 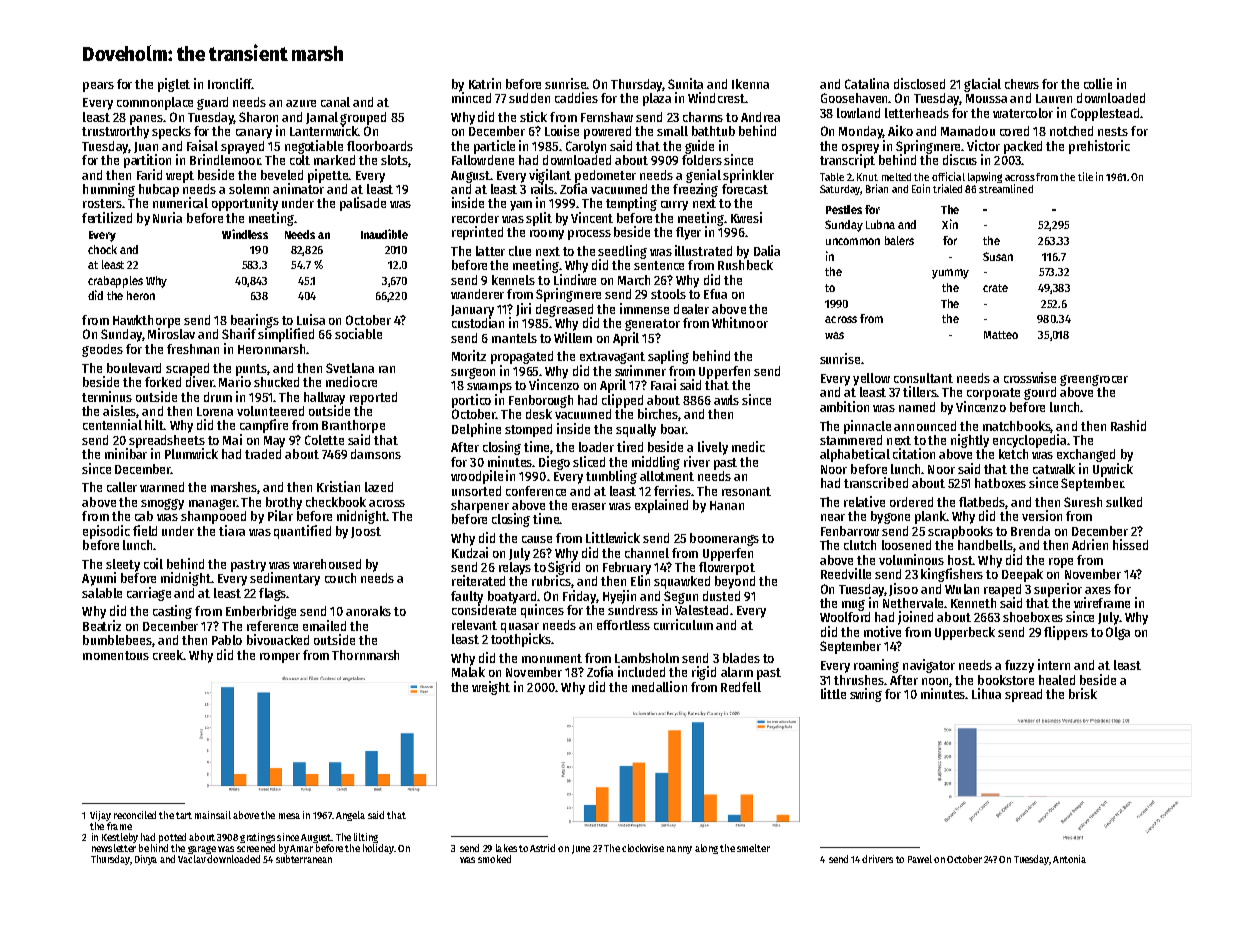 I want to click on simplified, so click(x=286, y=335).
